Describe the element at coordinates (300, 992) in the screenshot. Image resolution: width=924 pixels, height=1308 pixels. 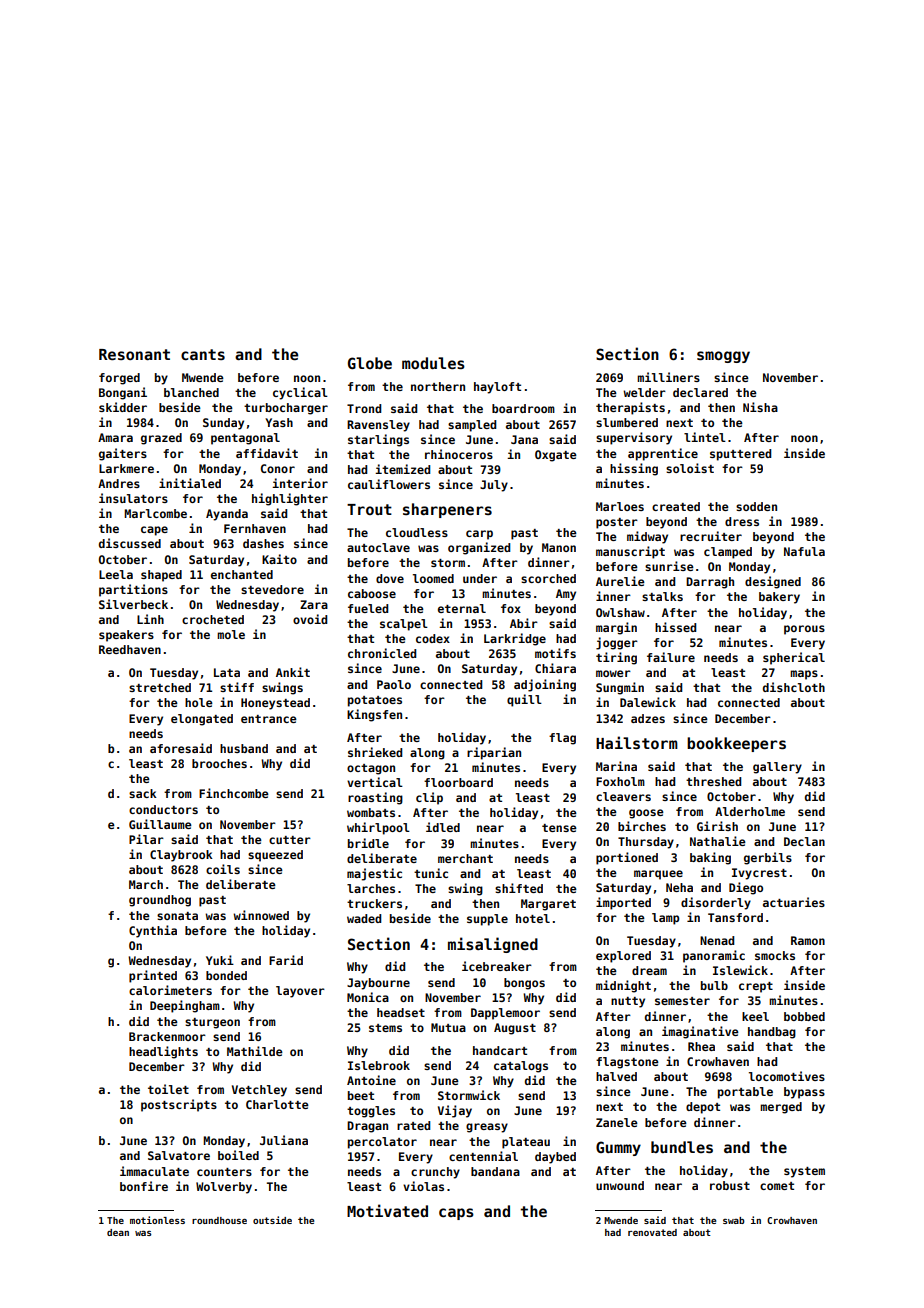
I see `layover` at that location.
